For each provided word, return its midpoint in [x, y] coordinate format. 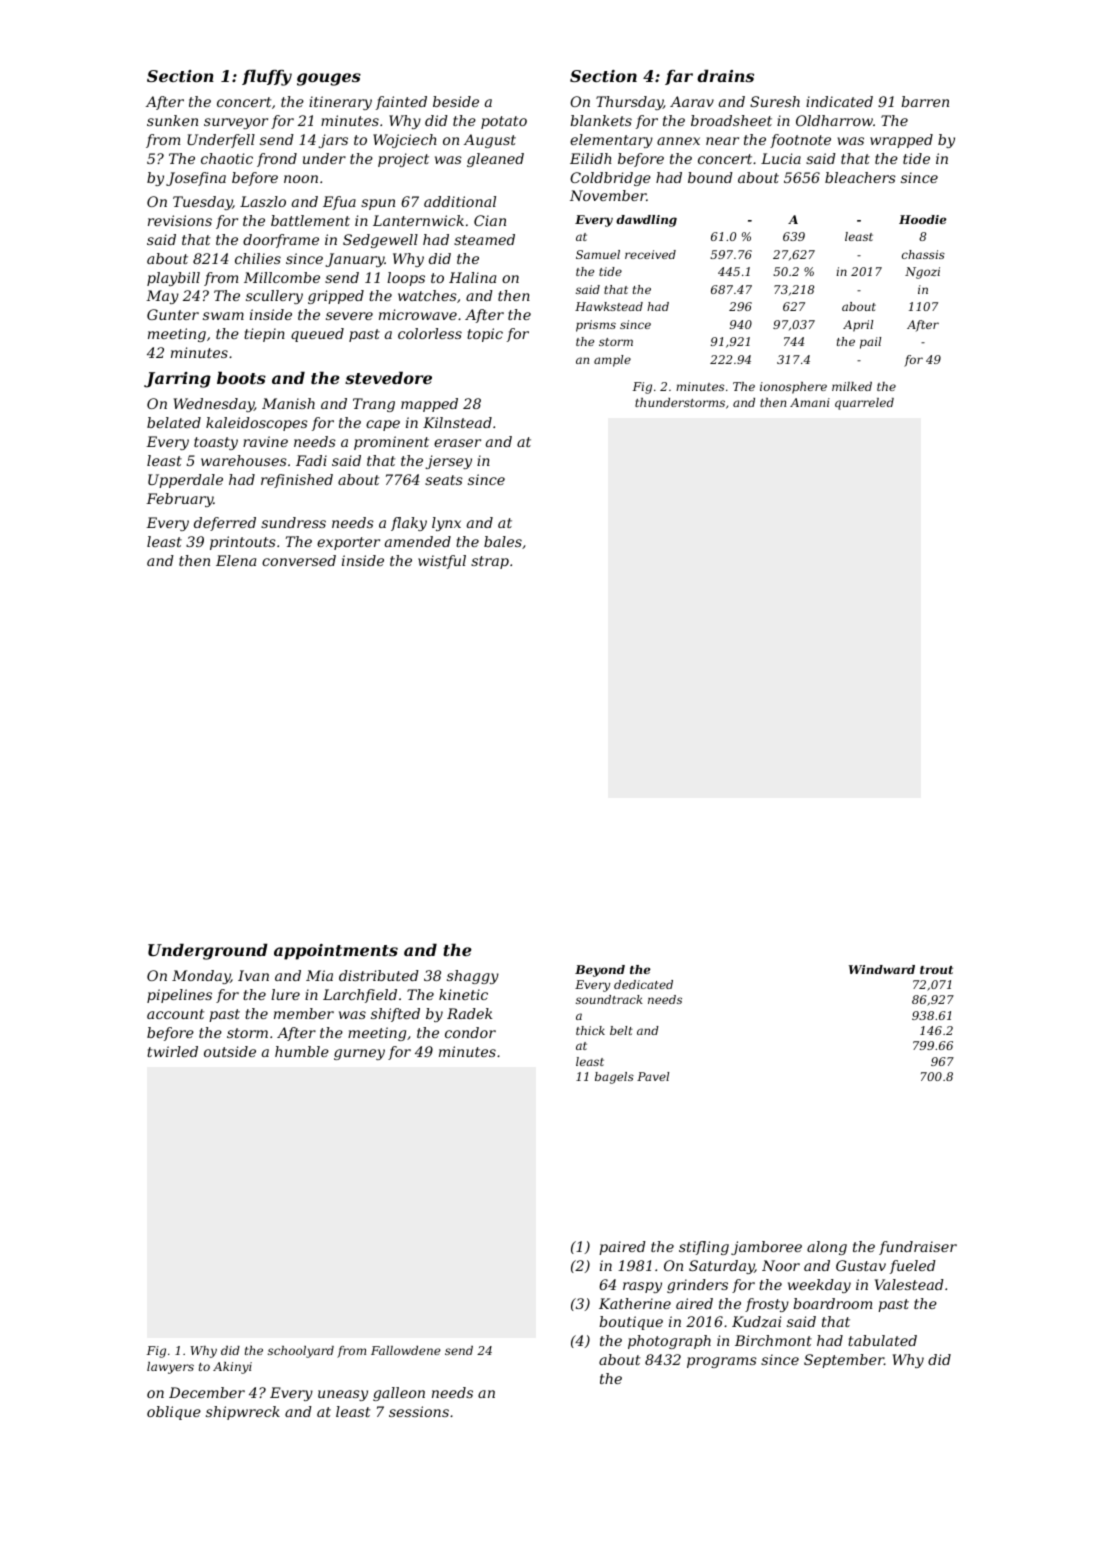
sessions [419, 1411]
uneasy [343, 1395]
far [679, 77]
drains [725, 75]
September [844, 1361]
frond [277, 160]
